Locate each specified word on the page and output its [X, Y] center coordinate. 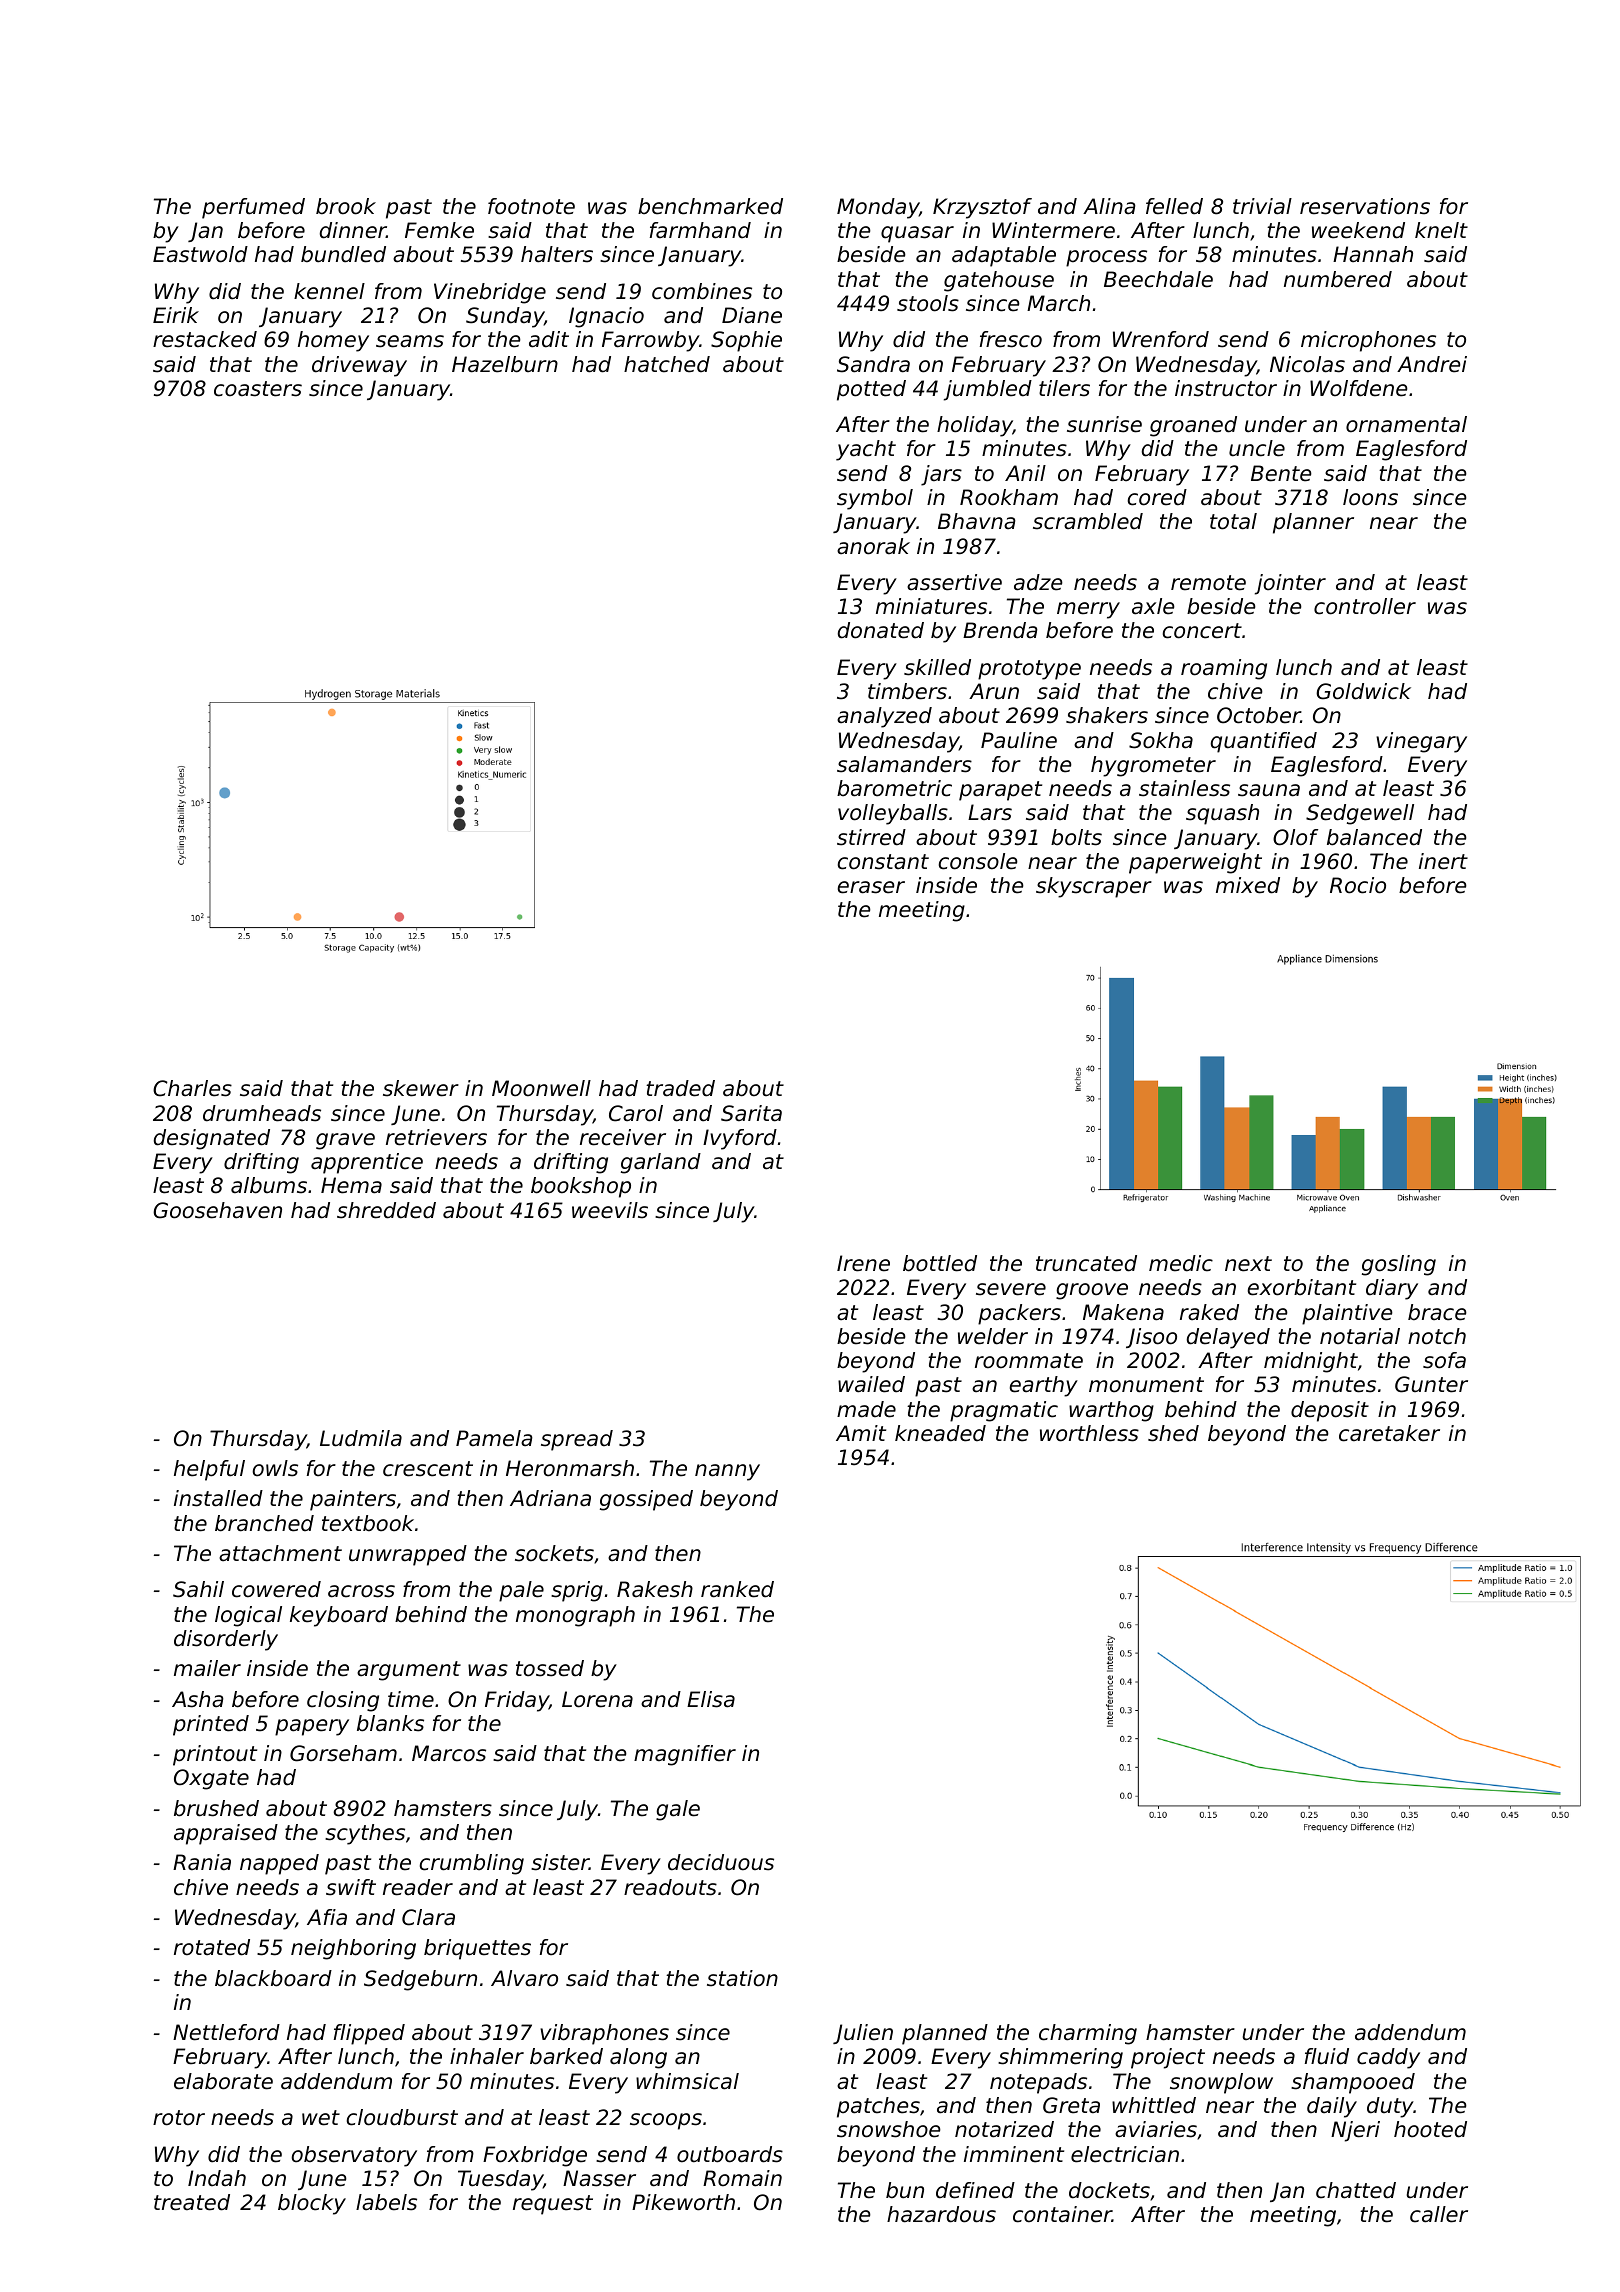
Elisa [711, 1699]
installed [218, 1498]
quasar [917, 234]
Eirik [176, 315]
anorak [873, 546]
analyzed [884, 717]
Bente [1281, 473]
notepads [1038, 2083]
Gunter [1431, 1384]
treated [192, 2202]
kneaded [940, 1433]
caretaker [1389, 1433]
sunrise [1104, 424]
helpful [209, 1470]
